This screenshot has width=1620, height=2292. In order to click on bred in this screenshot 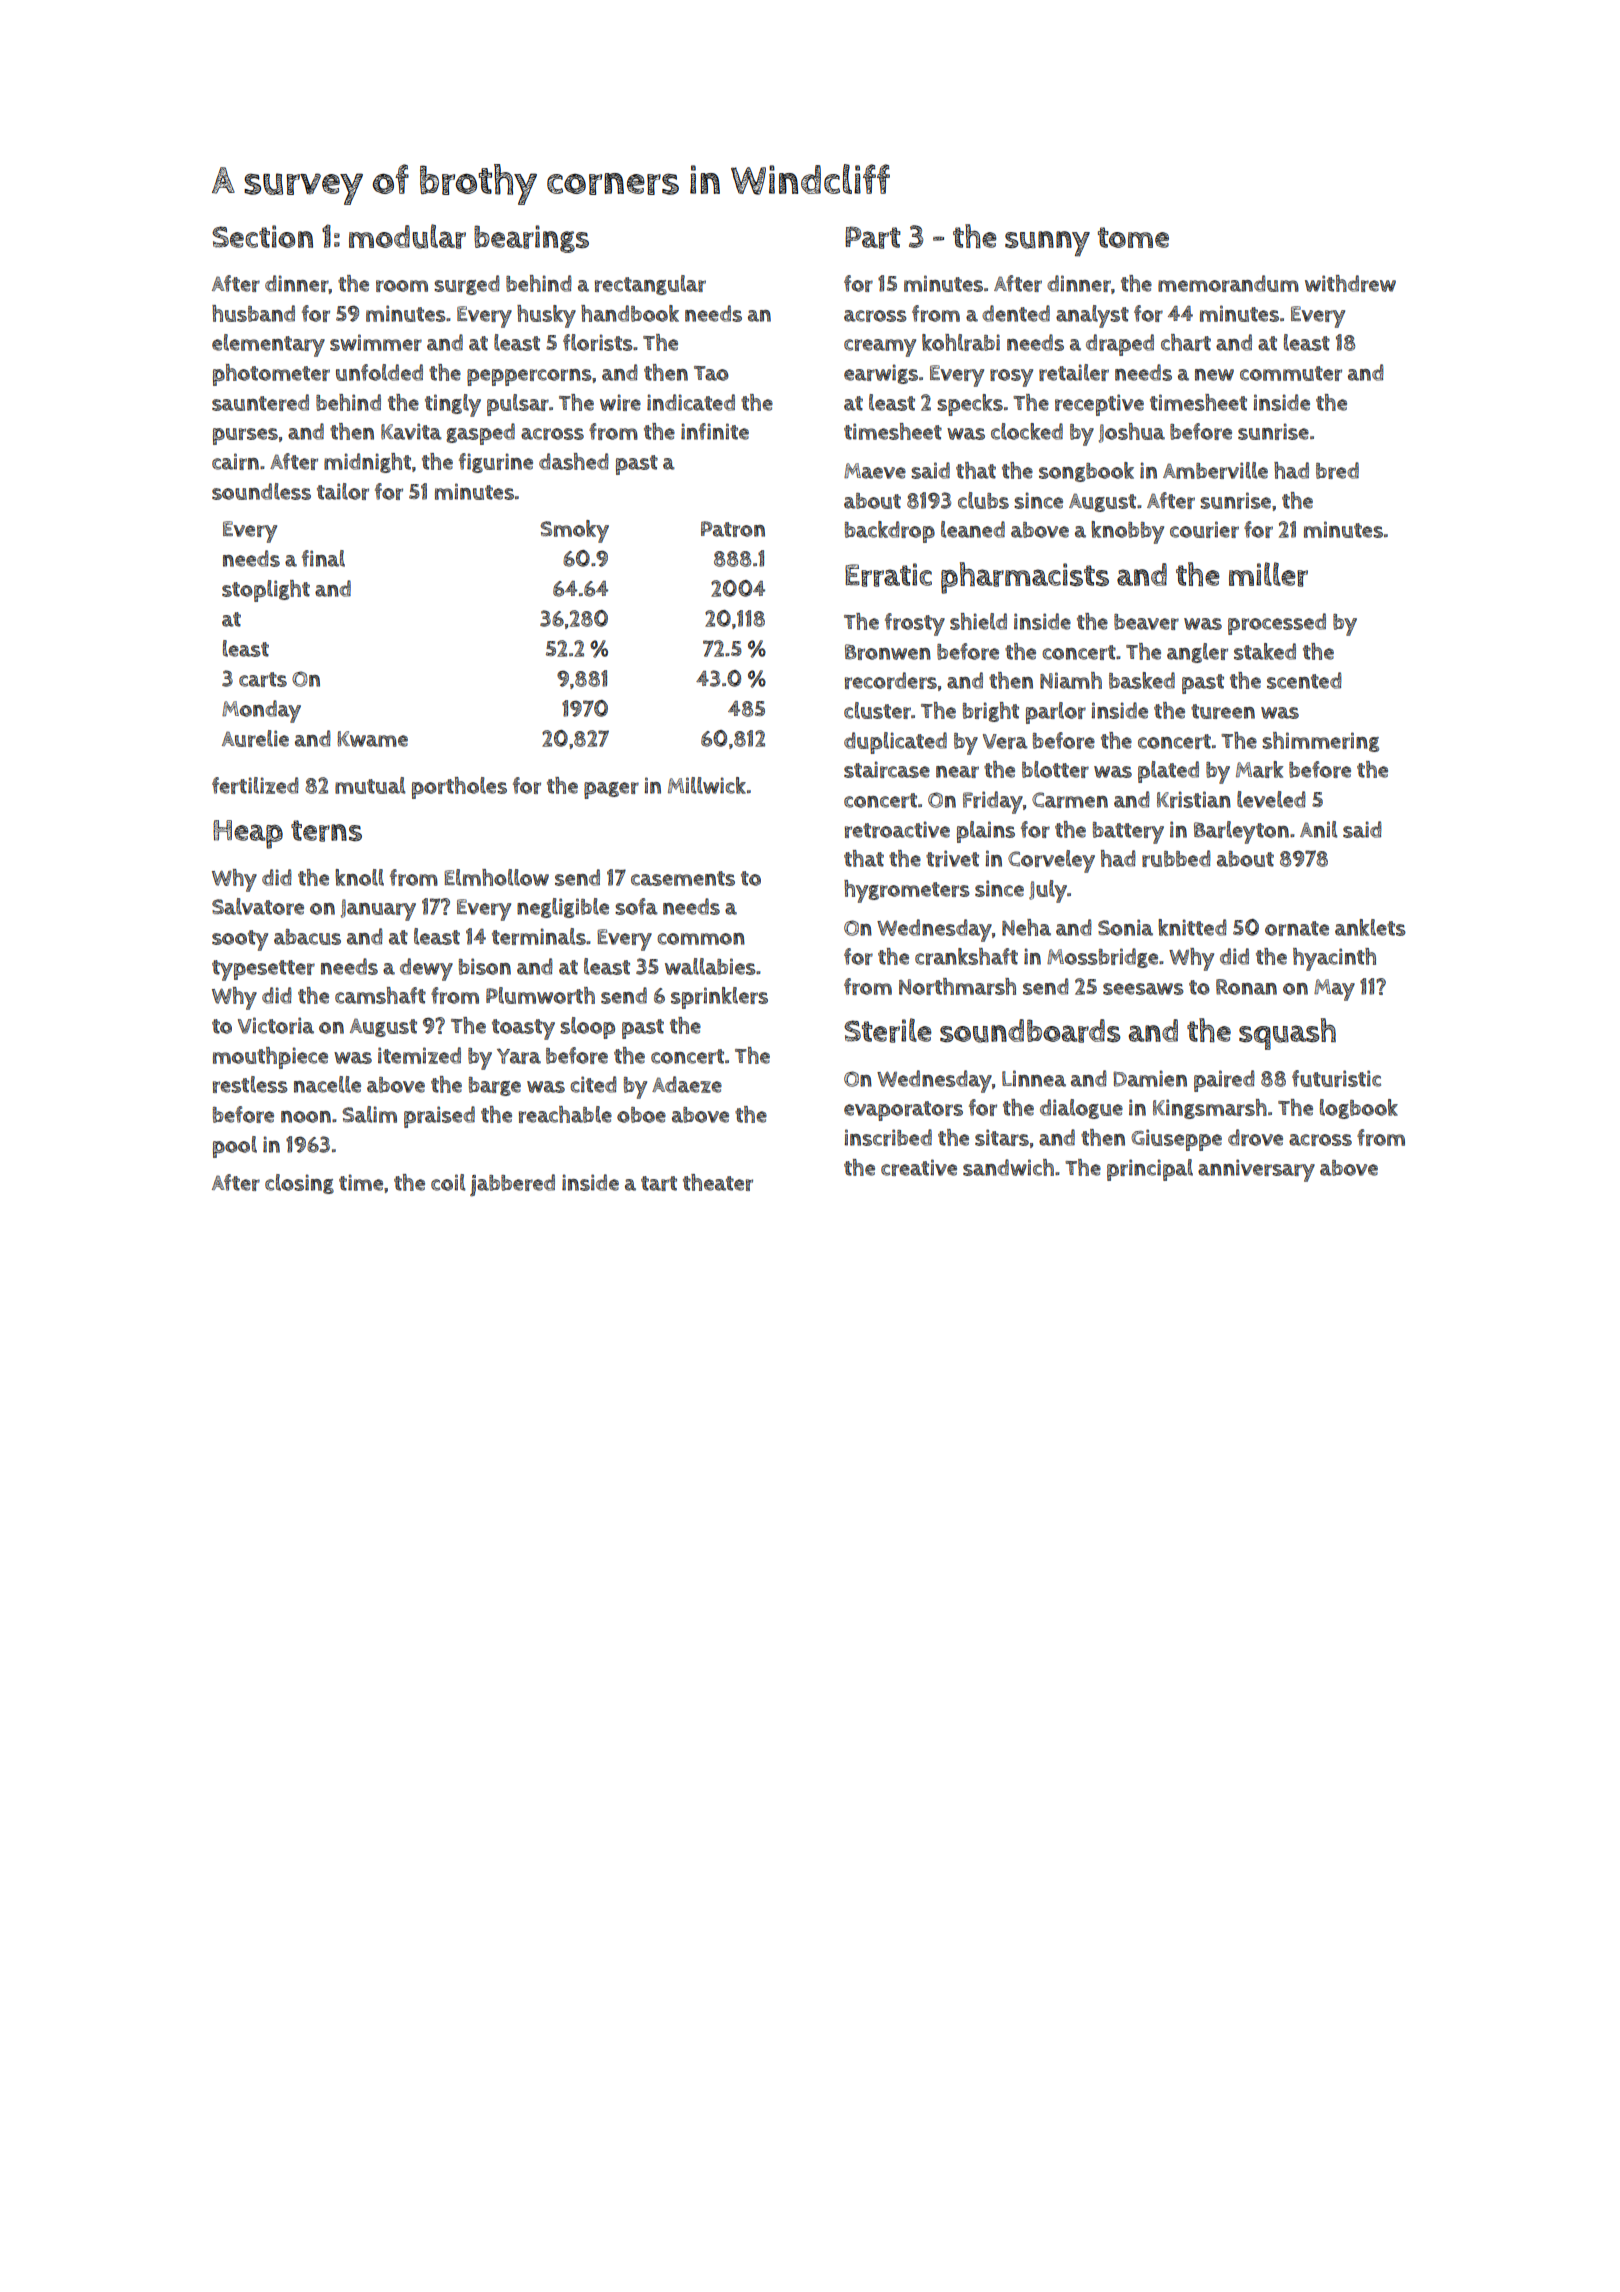, I will do `click(1337, 470)`.
